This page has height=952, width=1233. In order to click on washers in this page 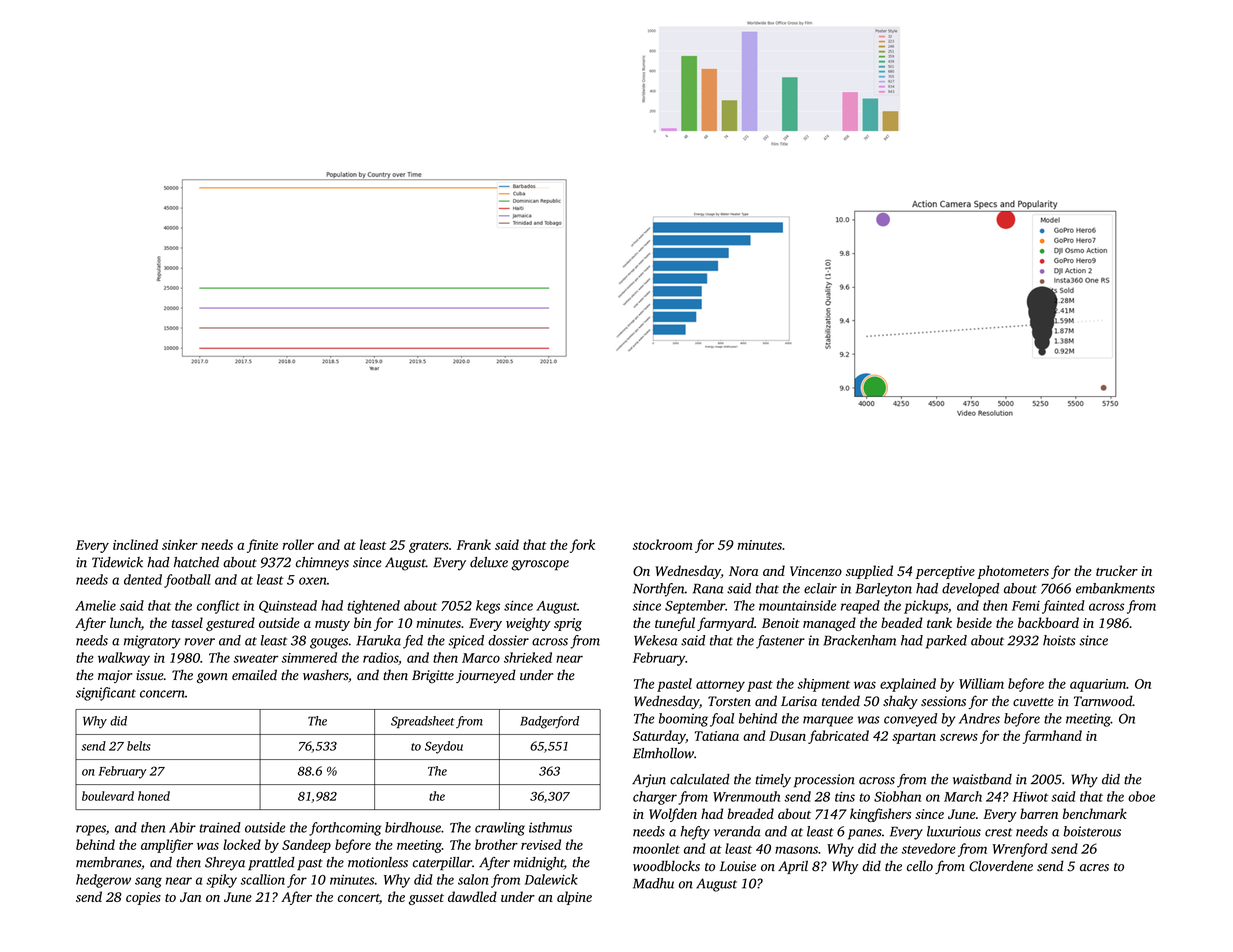, I will do `click(325, 675)`.
